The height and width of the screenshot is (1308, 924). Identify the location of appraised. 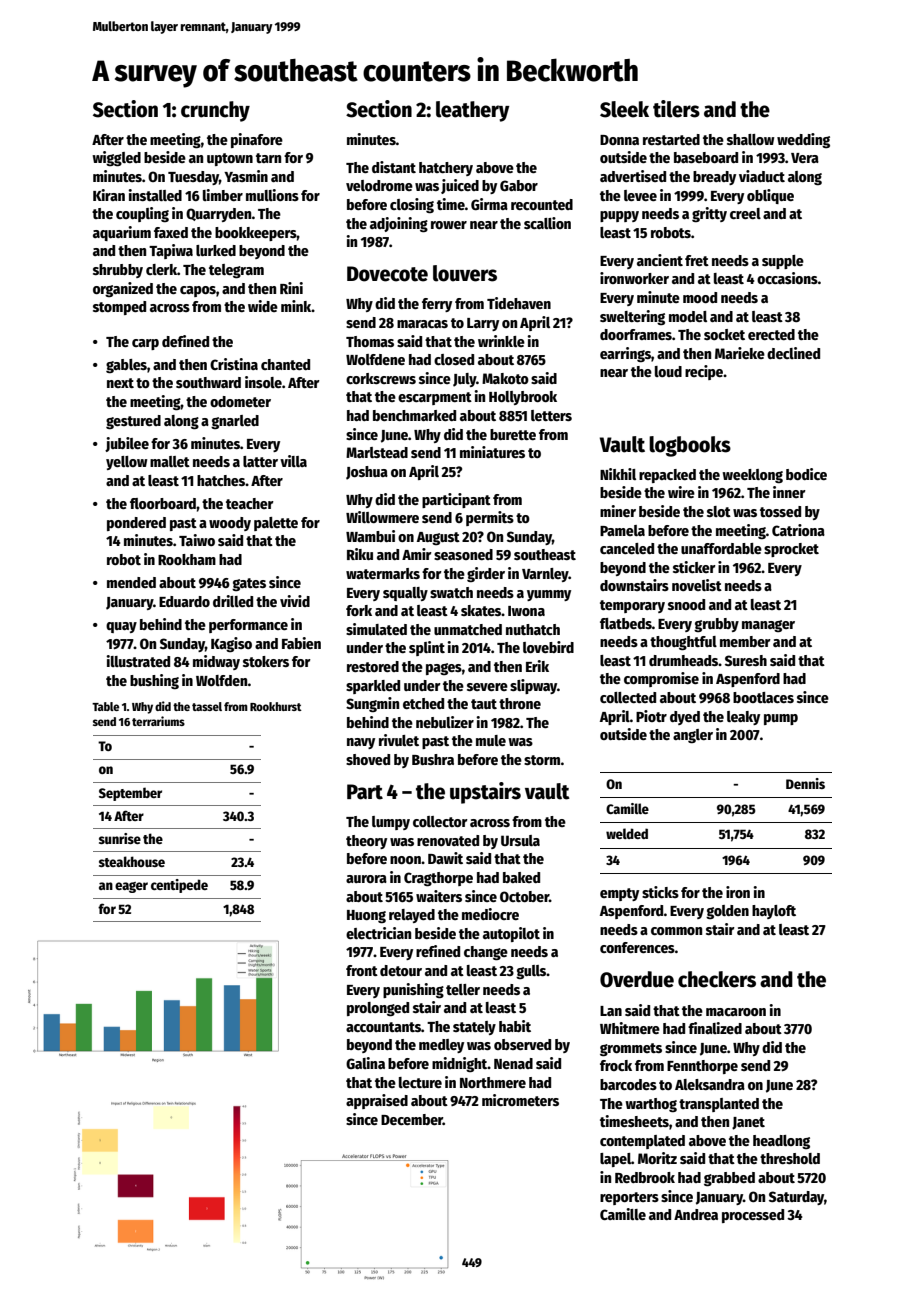
(377, 1101).
